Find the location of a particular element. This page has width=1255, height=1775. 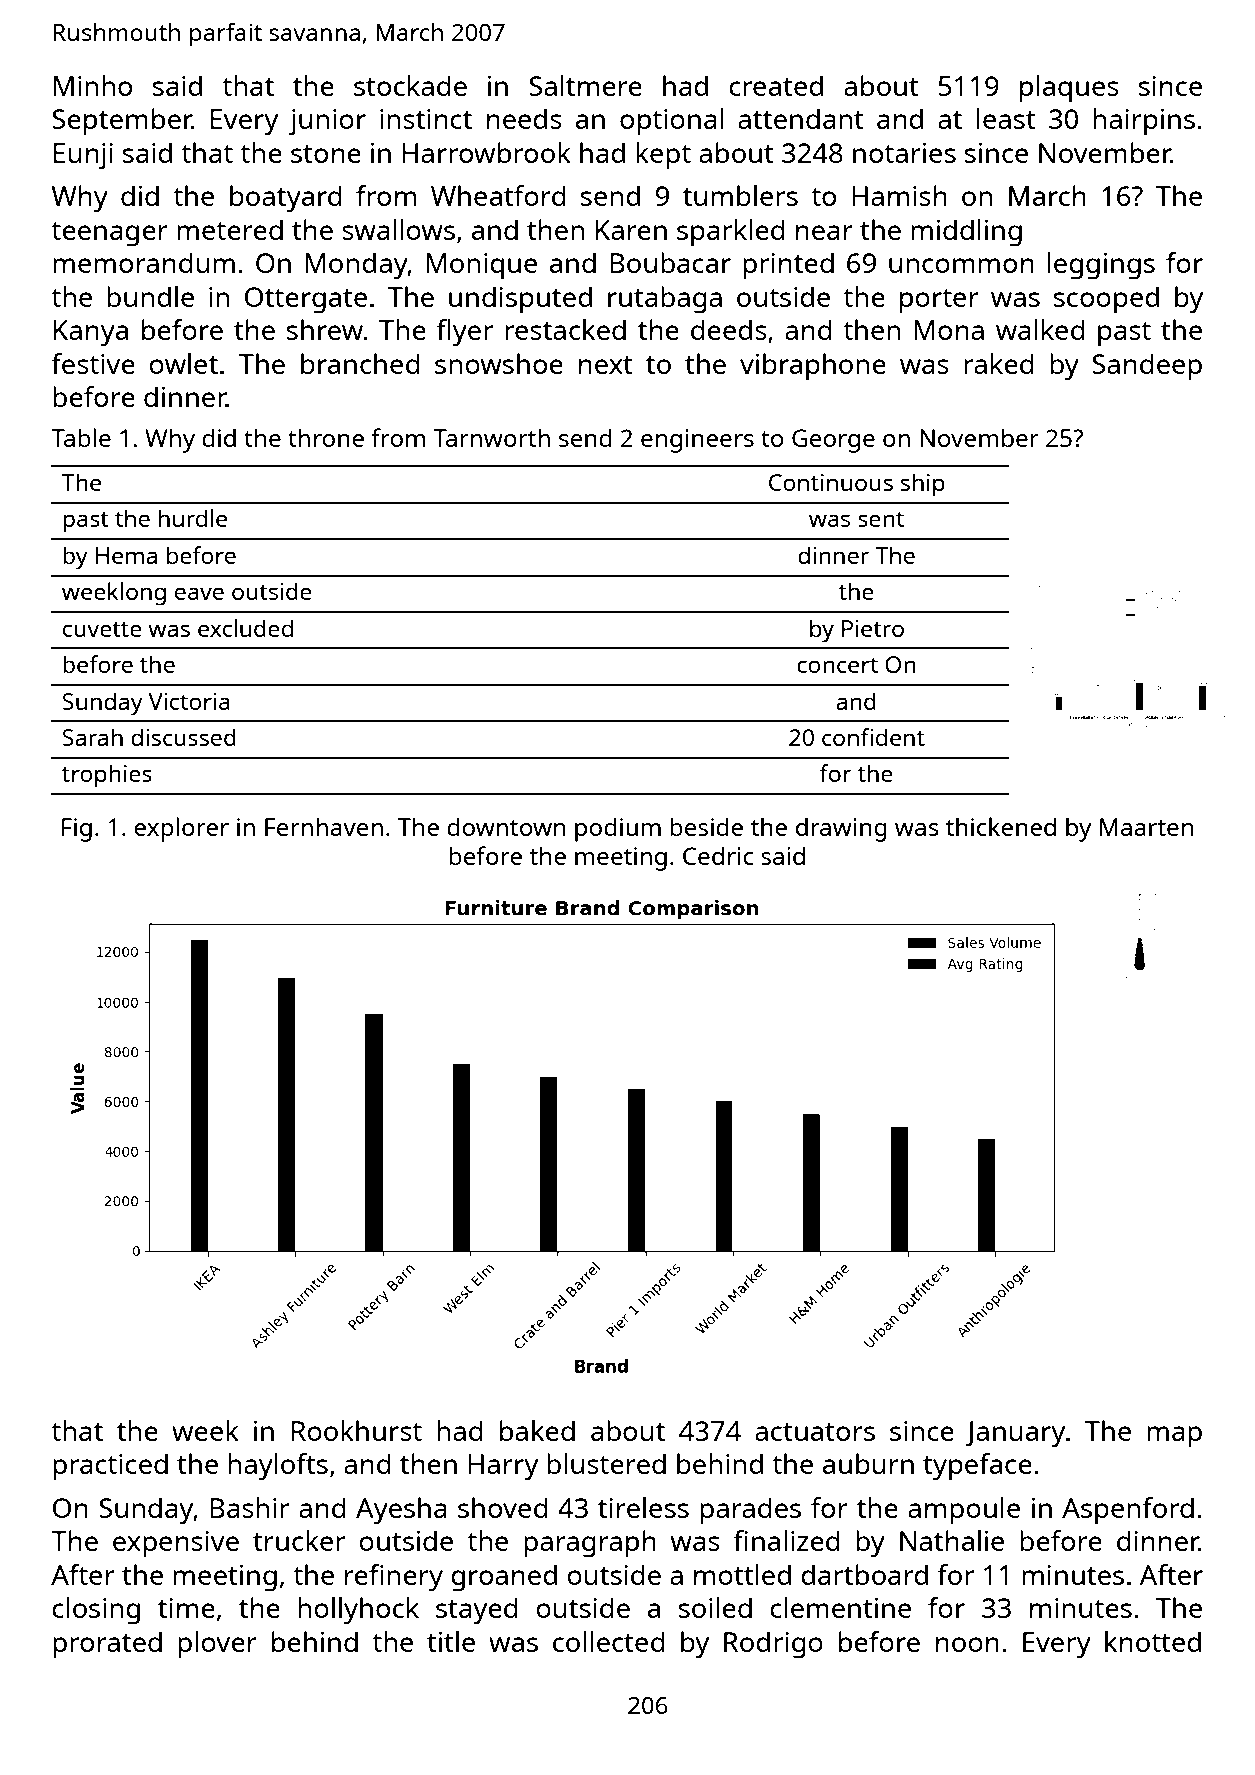

Minho is located at coordinates (93, 85).
